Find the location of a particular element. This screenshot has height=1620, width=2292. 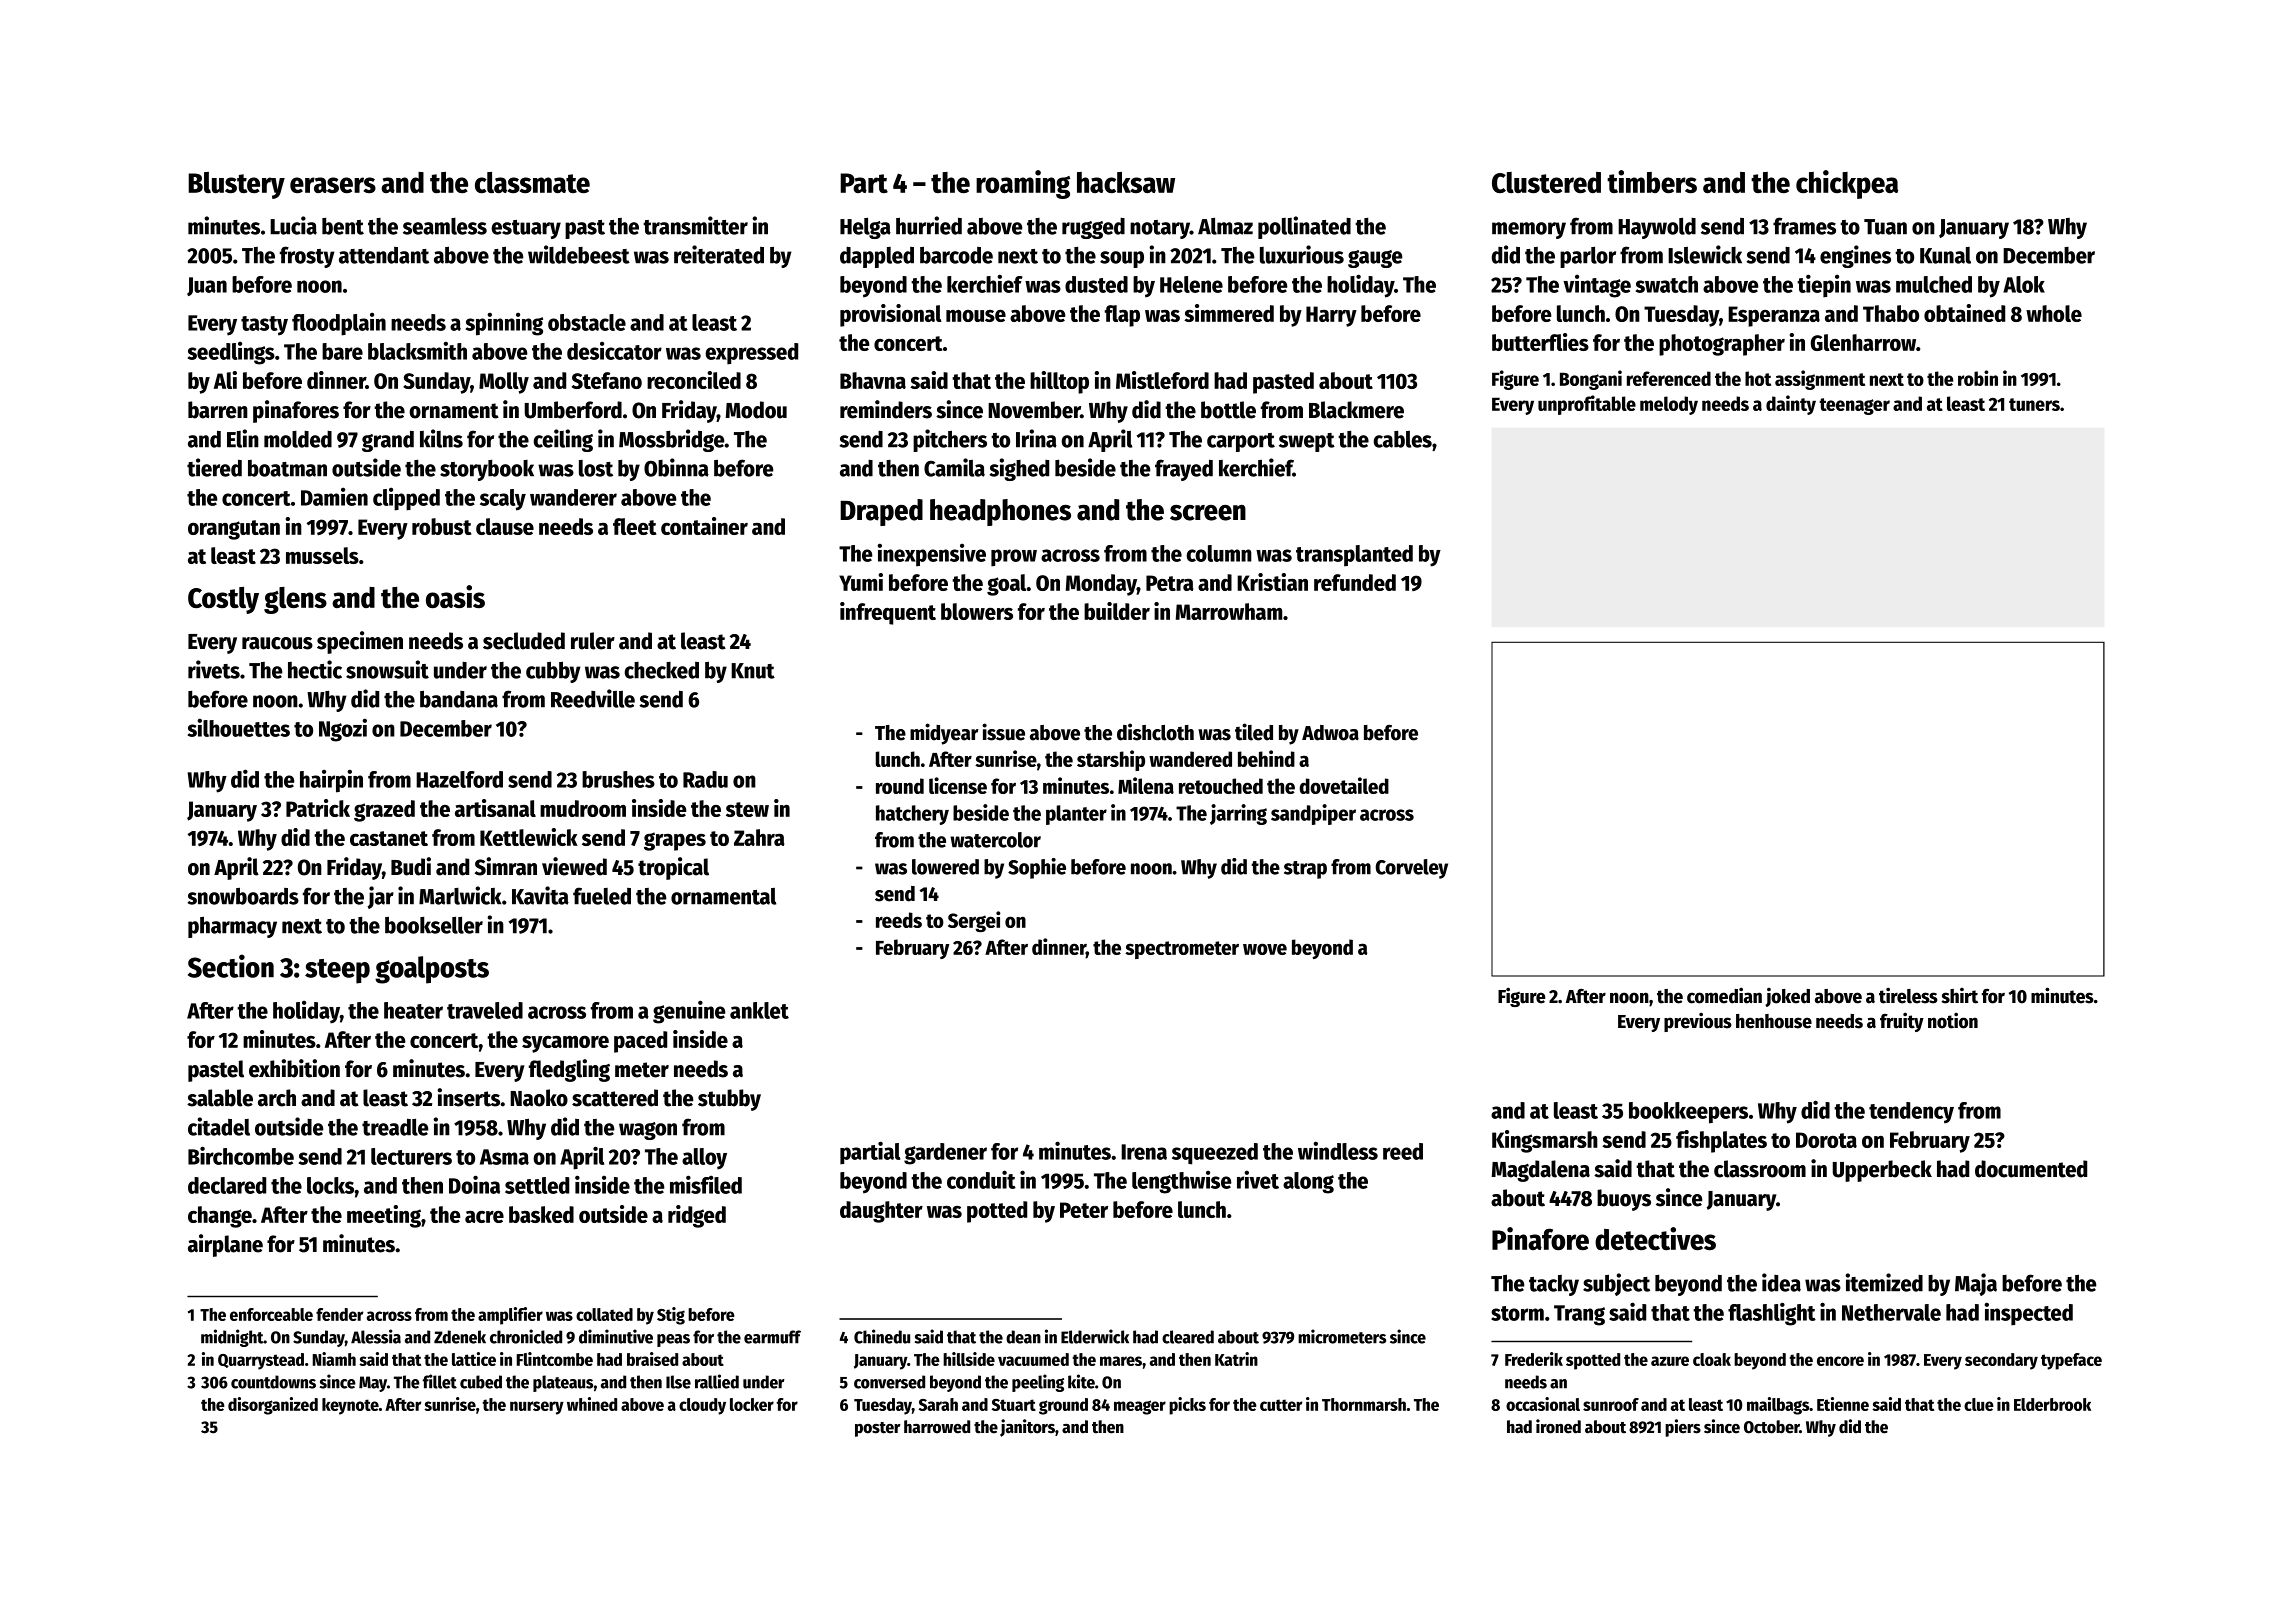

encore is located at coordinates (1840, 1361).
